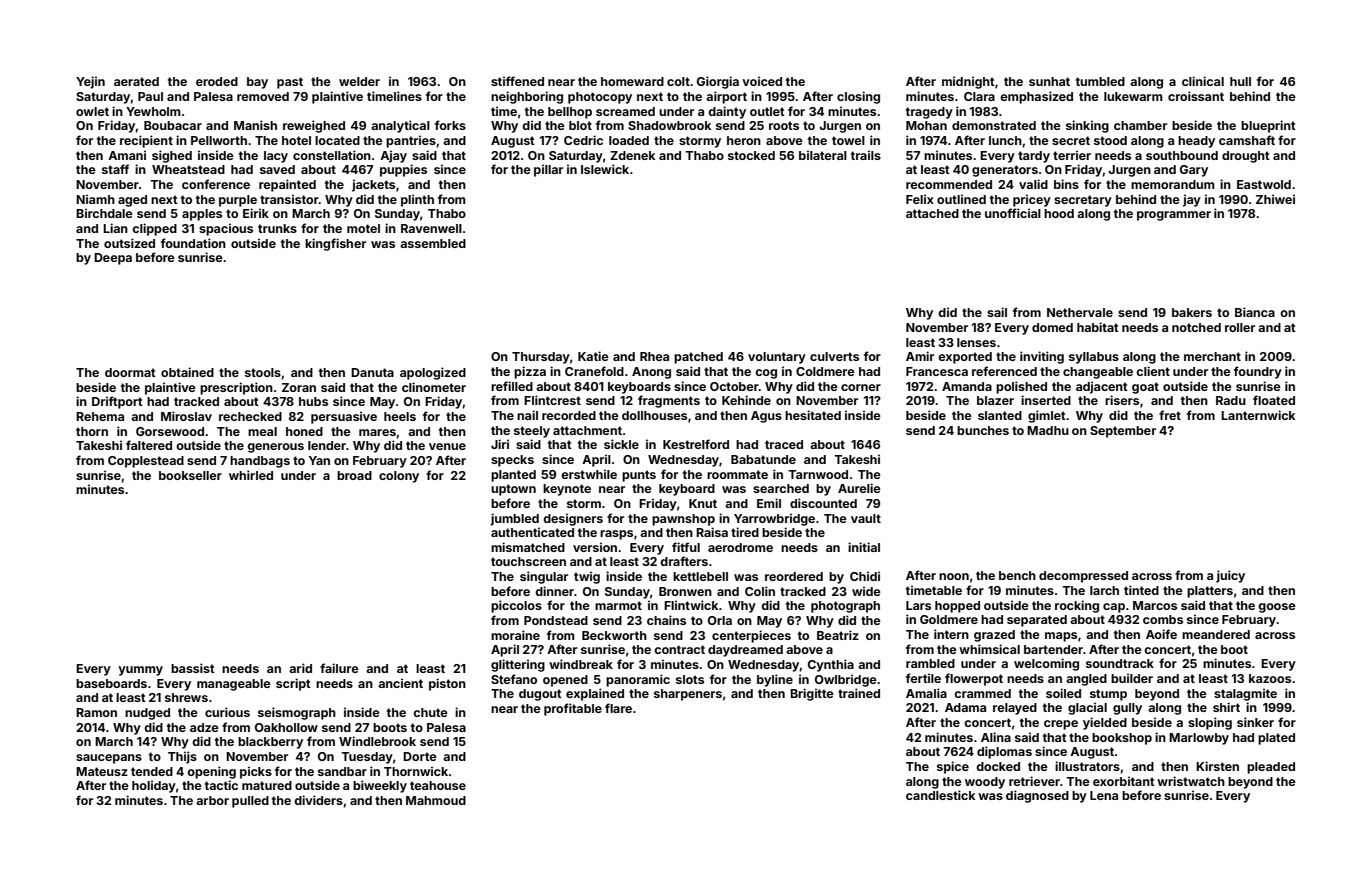 The width and height of the document is (1372, 887). What do you see at coordinates (193, 668) in the document?
I see `bassist` at bounding box center [193, 668].
